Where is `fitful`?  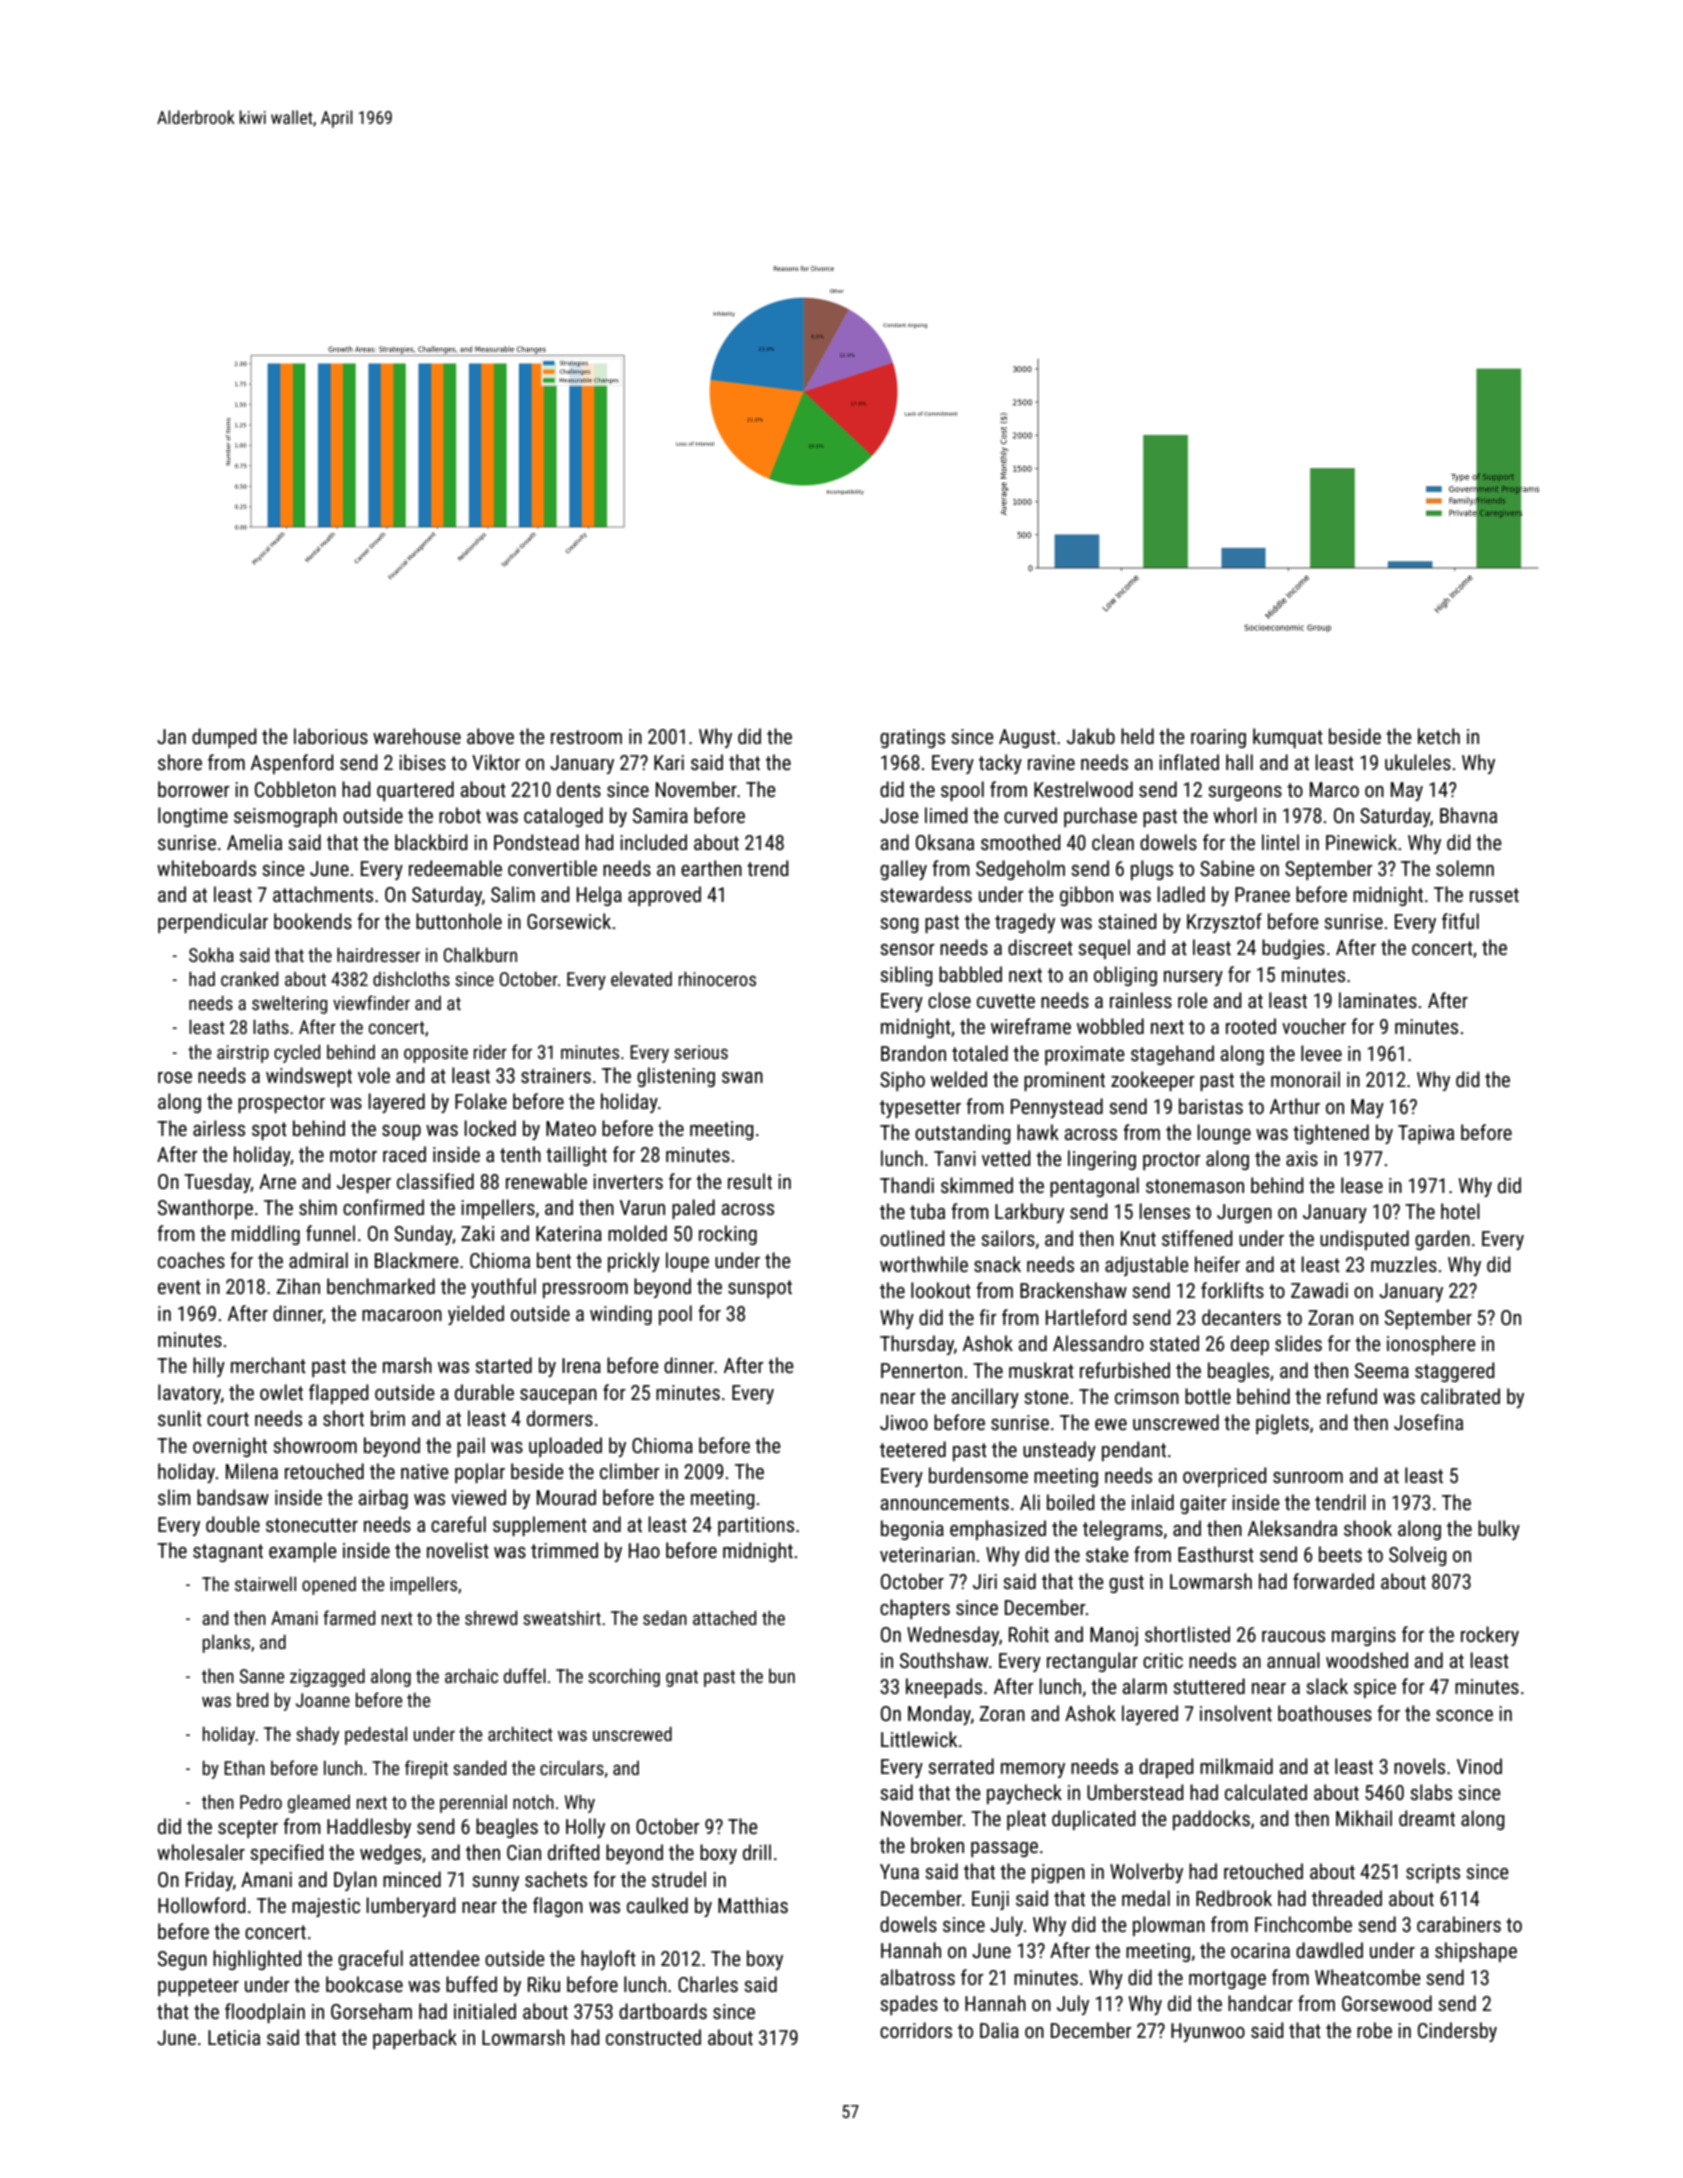
fitful is located at coordinates (1460, 921).
